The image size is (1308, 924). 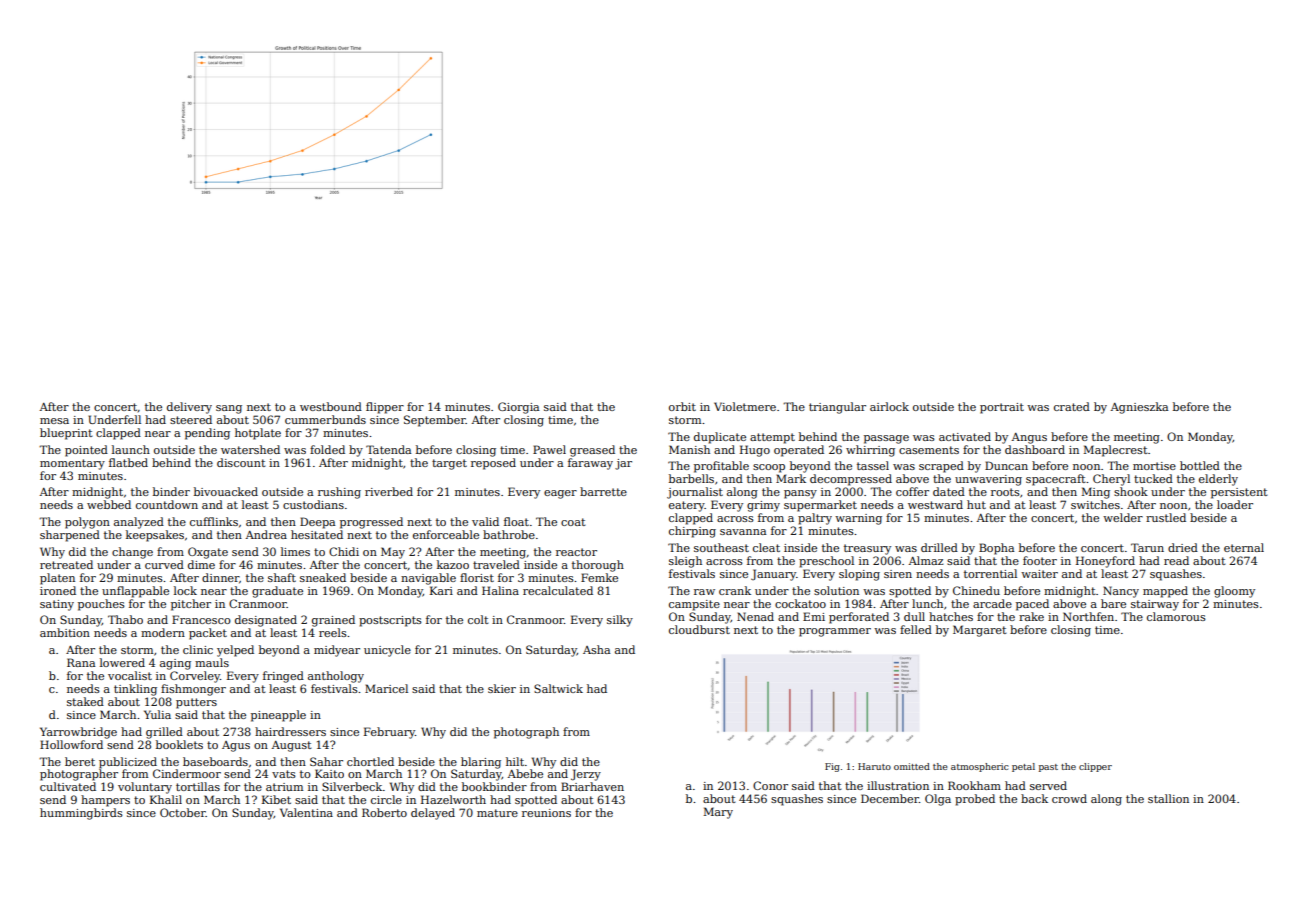 I want to click on hampers, so click(x=105, y=801).
